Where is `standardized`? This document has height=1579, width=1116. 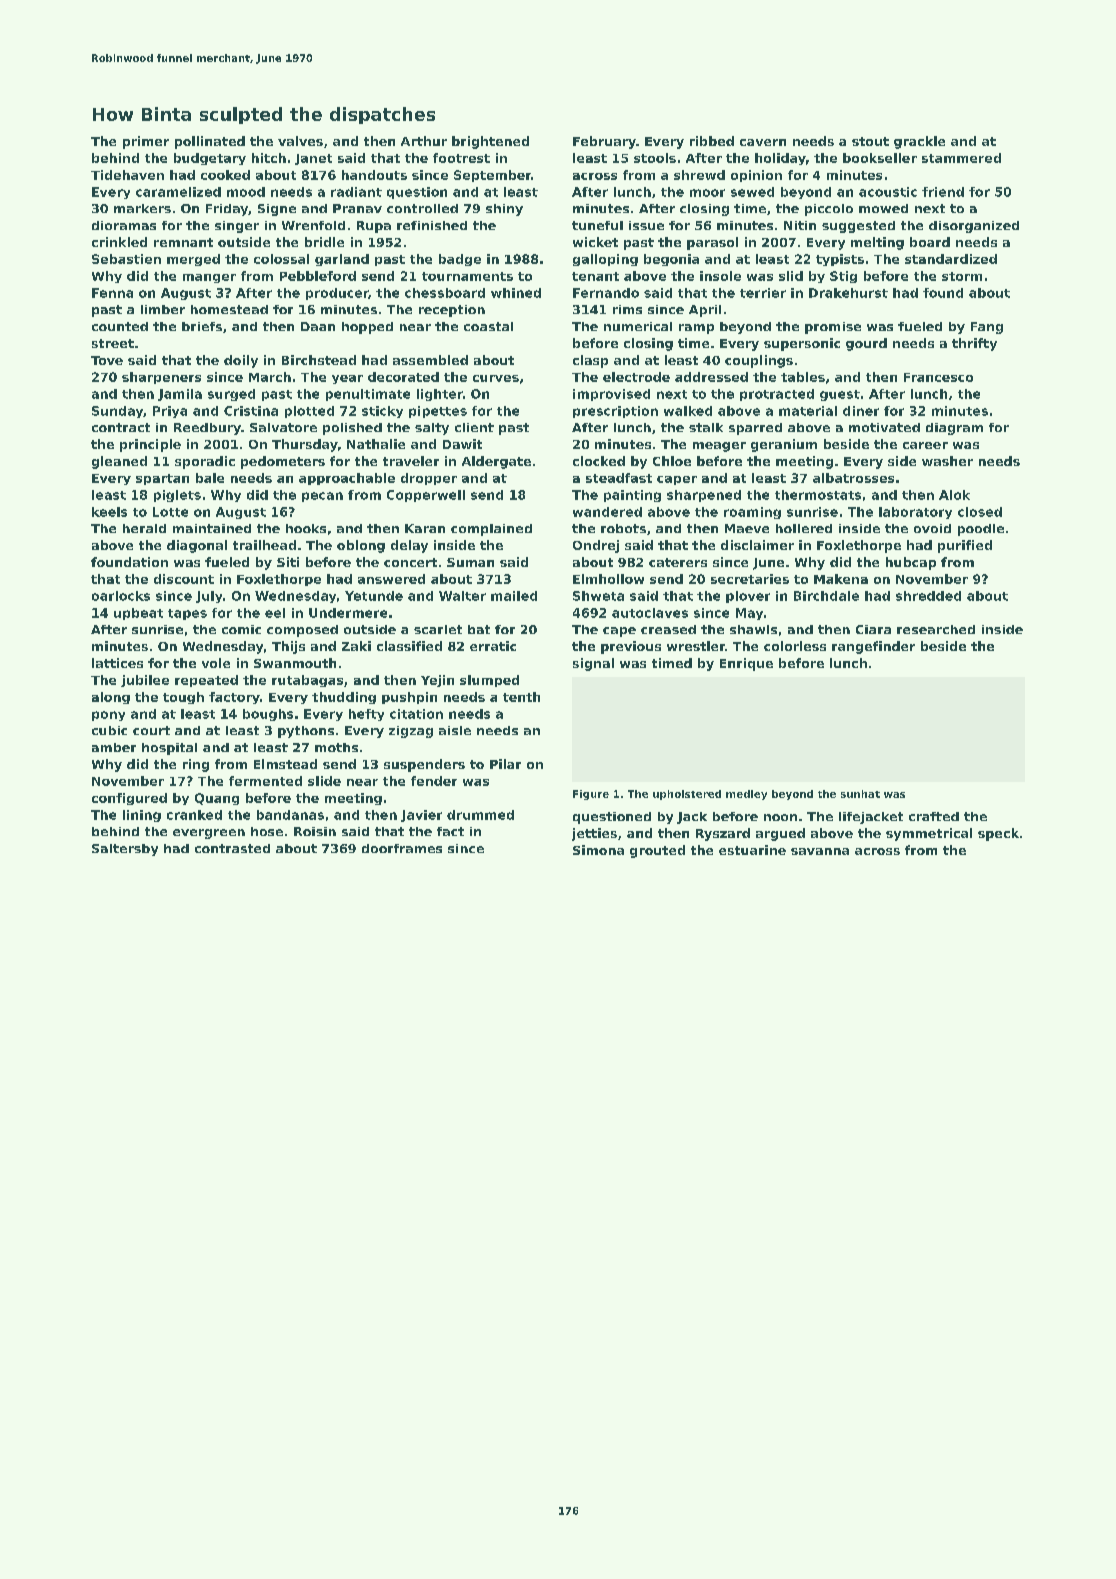 standardized is located at coordinates (951, 259).
